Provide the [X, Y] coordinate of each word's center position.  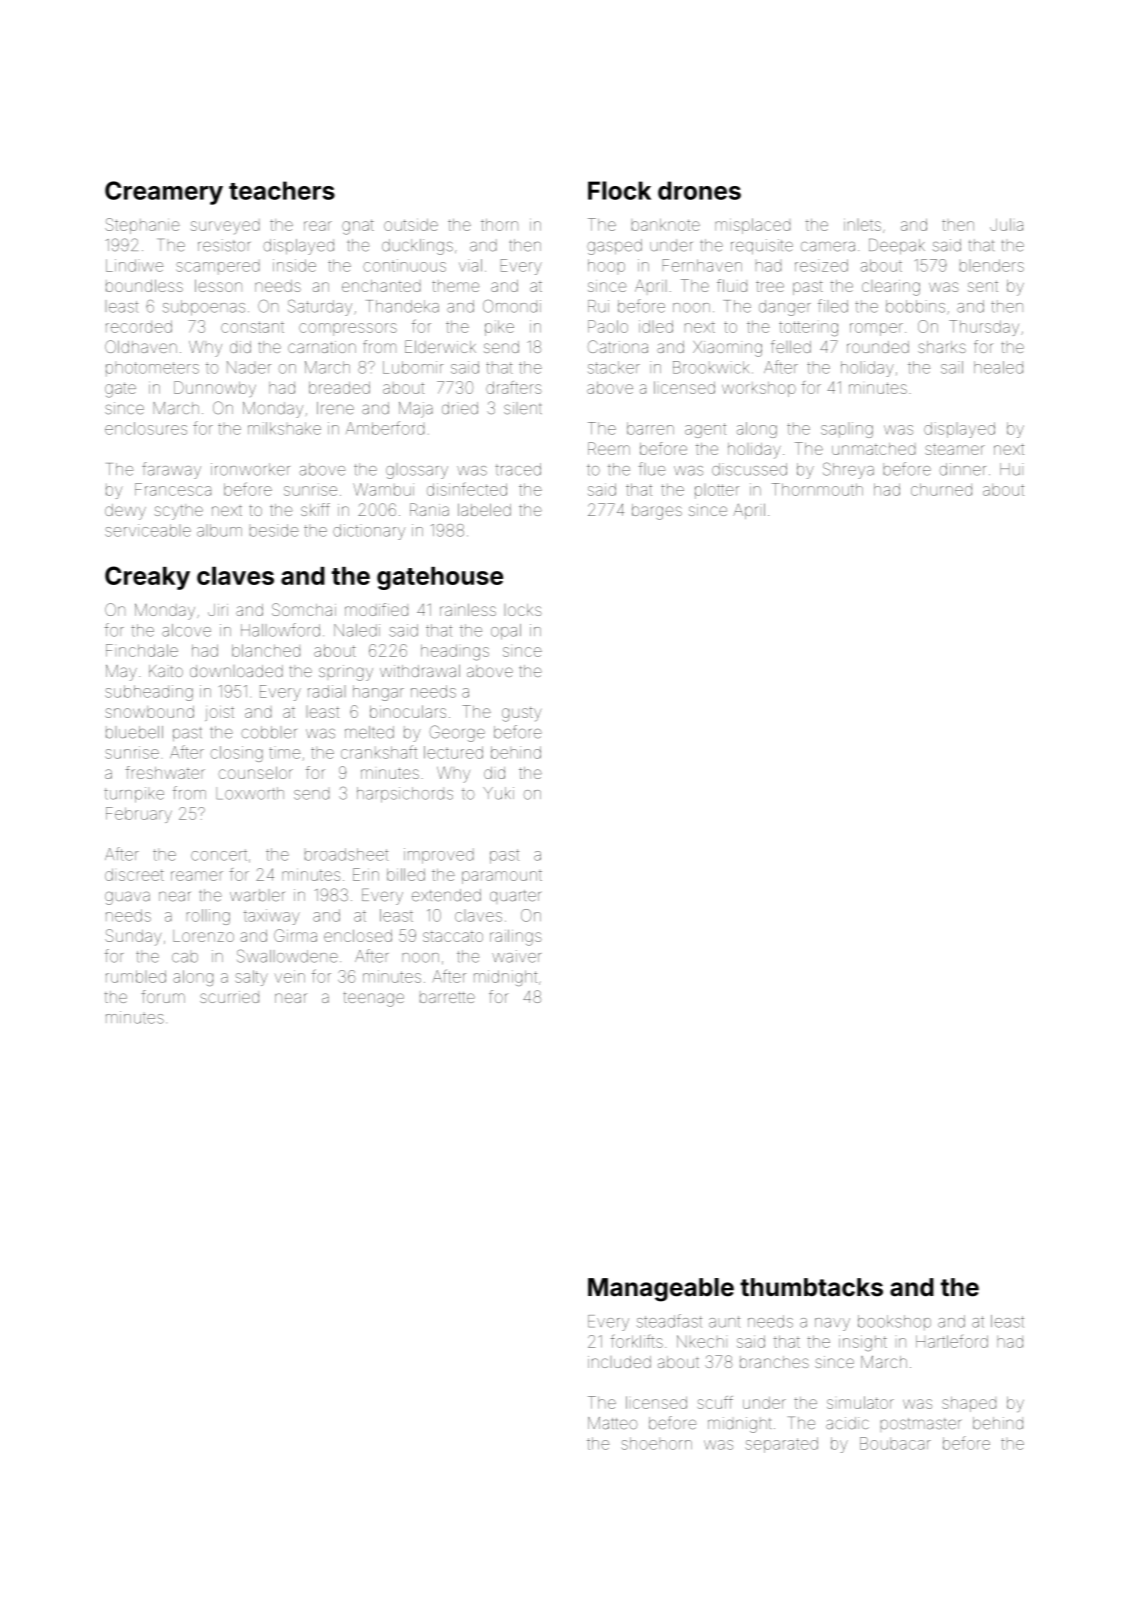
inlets [862, 225]
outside [411, 225]
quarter [516, 896]
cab [185, 958]
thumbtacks [811, 1287]
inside [294, 265]
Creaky [147, 578]
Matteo [613, 1423]
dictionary [369, 532]
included [619, 1362]
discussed [749, 469]
